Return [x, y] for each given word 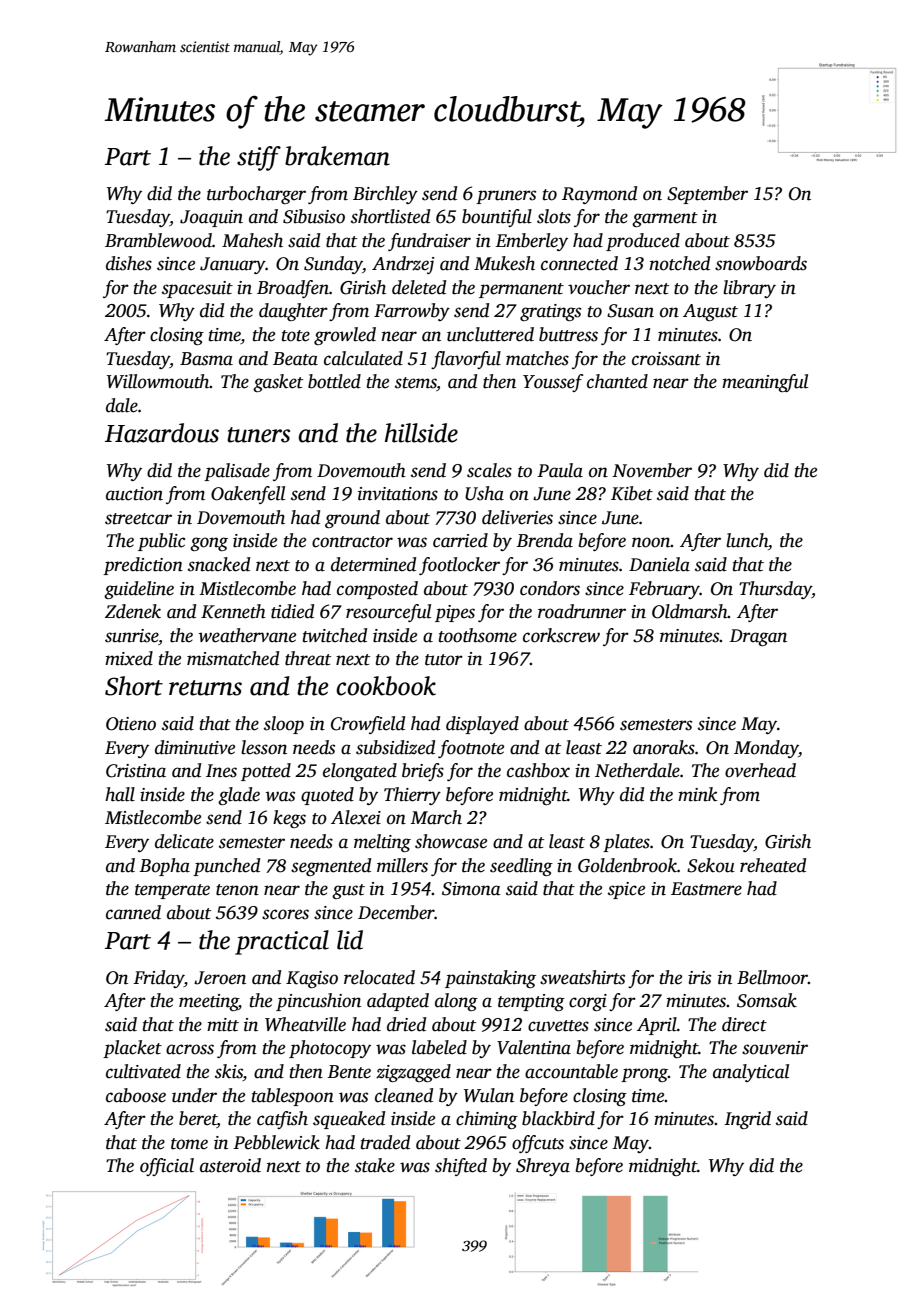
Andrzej [403, 265]
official [167, 1167]
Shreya [543, 1167]
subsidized [395, 747]
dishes [129, 263]
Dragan [758, 637]
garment [665, 219]
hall [120, 794]
